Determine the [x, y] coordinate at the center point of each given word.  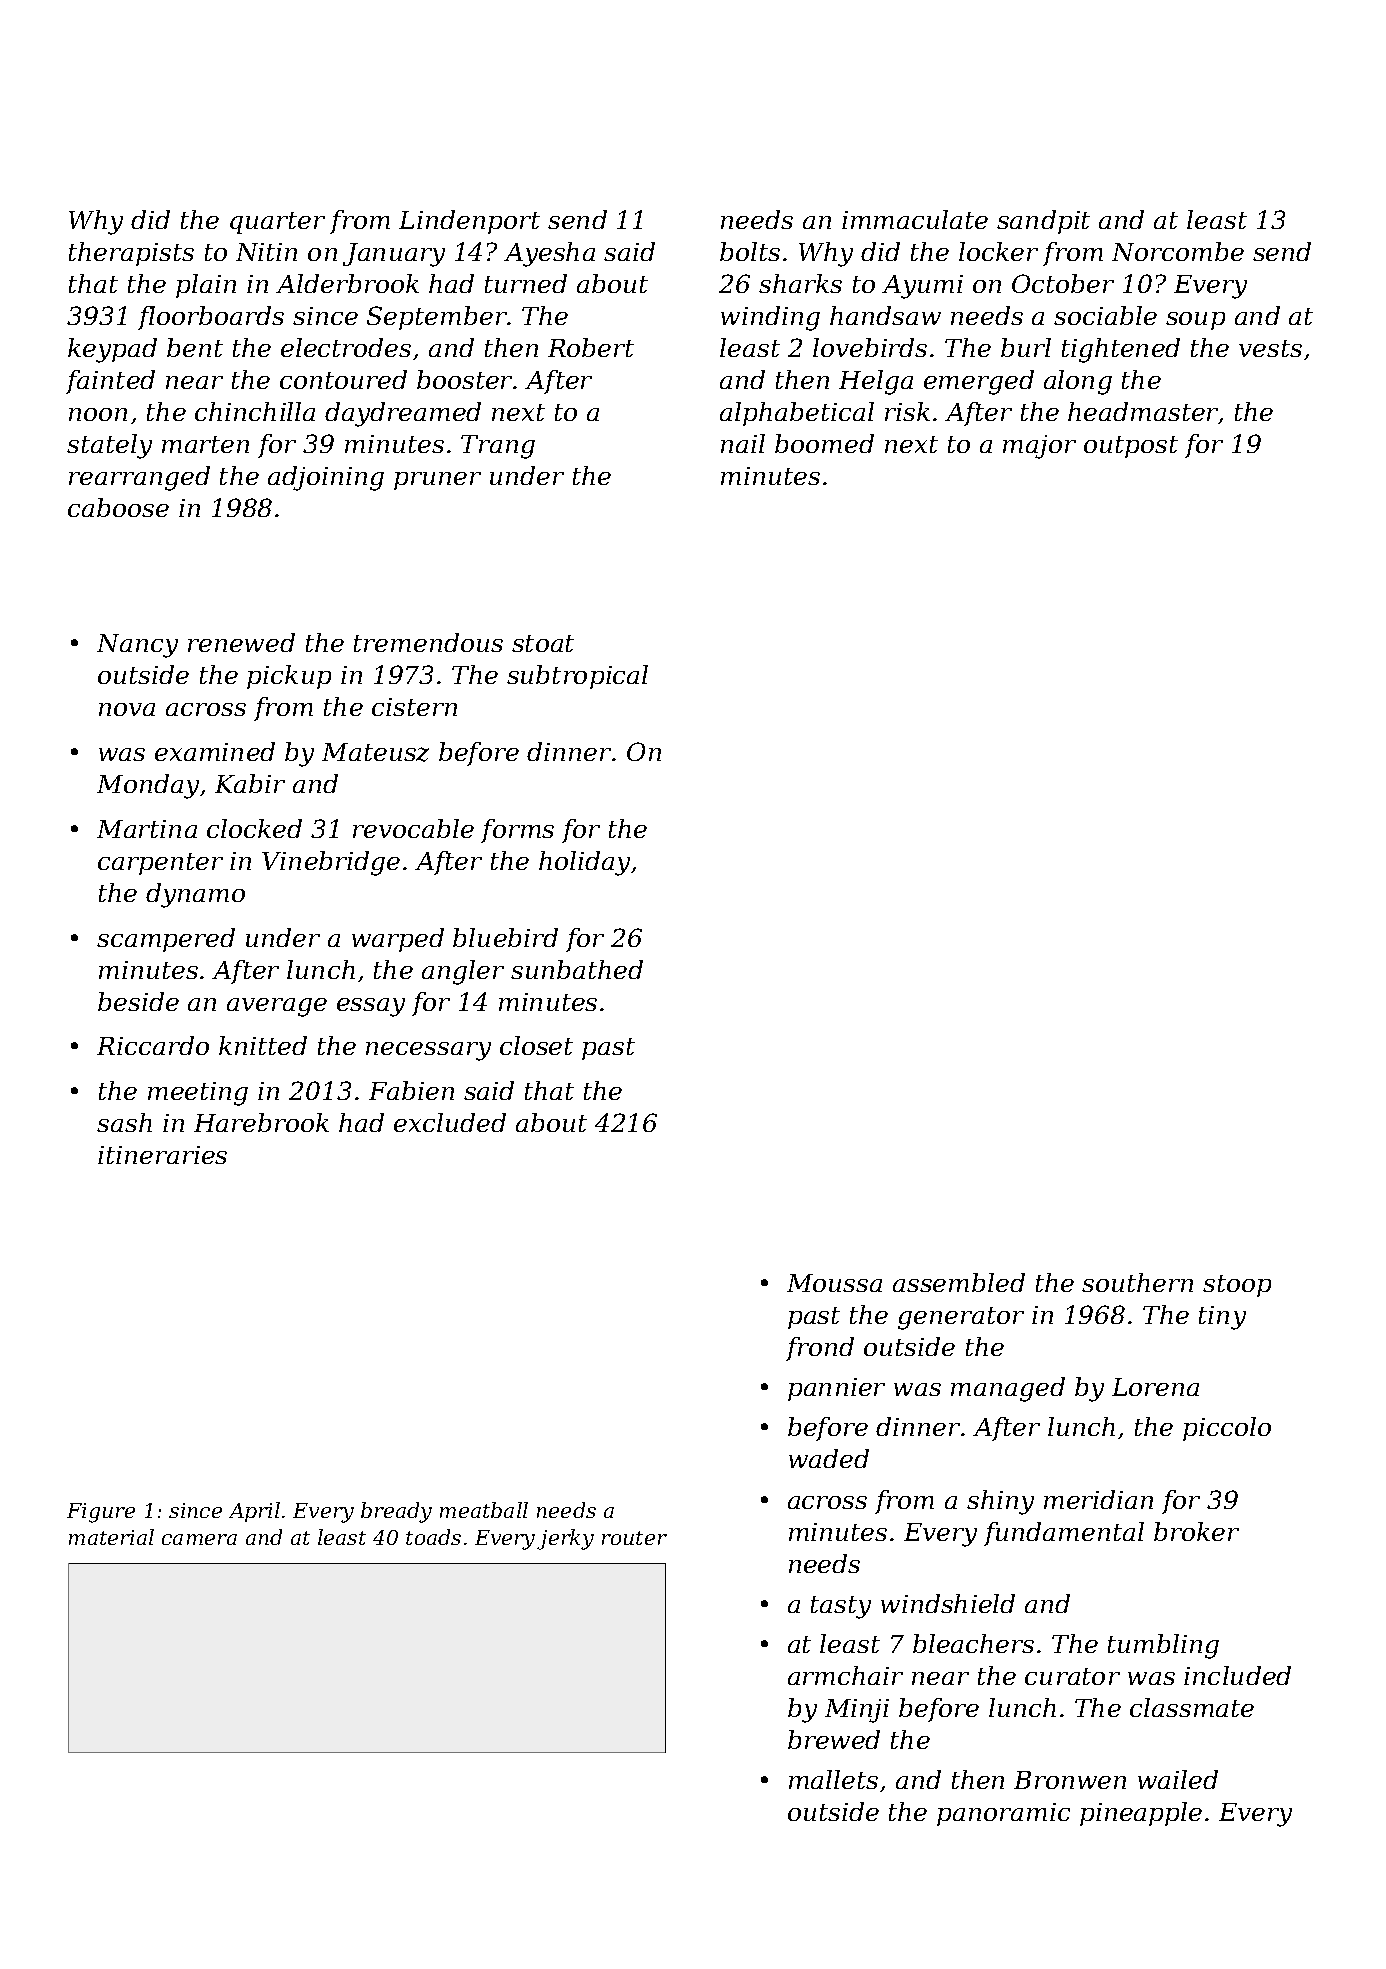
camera [199, 1539]
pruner [437, 481]
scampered [166, 940]
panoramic [1003, 1814]
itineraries [162, 1155]
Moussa [834, 1283]
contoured [343, 379]
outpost [1131, 447]
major [1039, 447]
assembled [959, 1282]
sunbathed [577, 969]
